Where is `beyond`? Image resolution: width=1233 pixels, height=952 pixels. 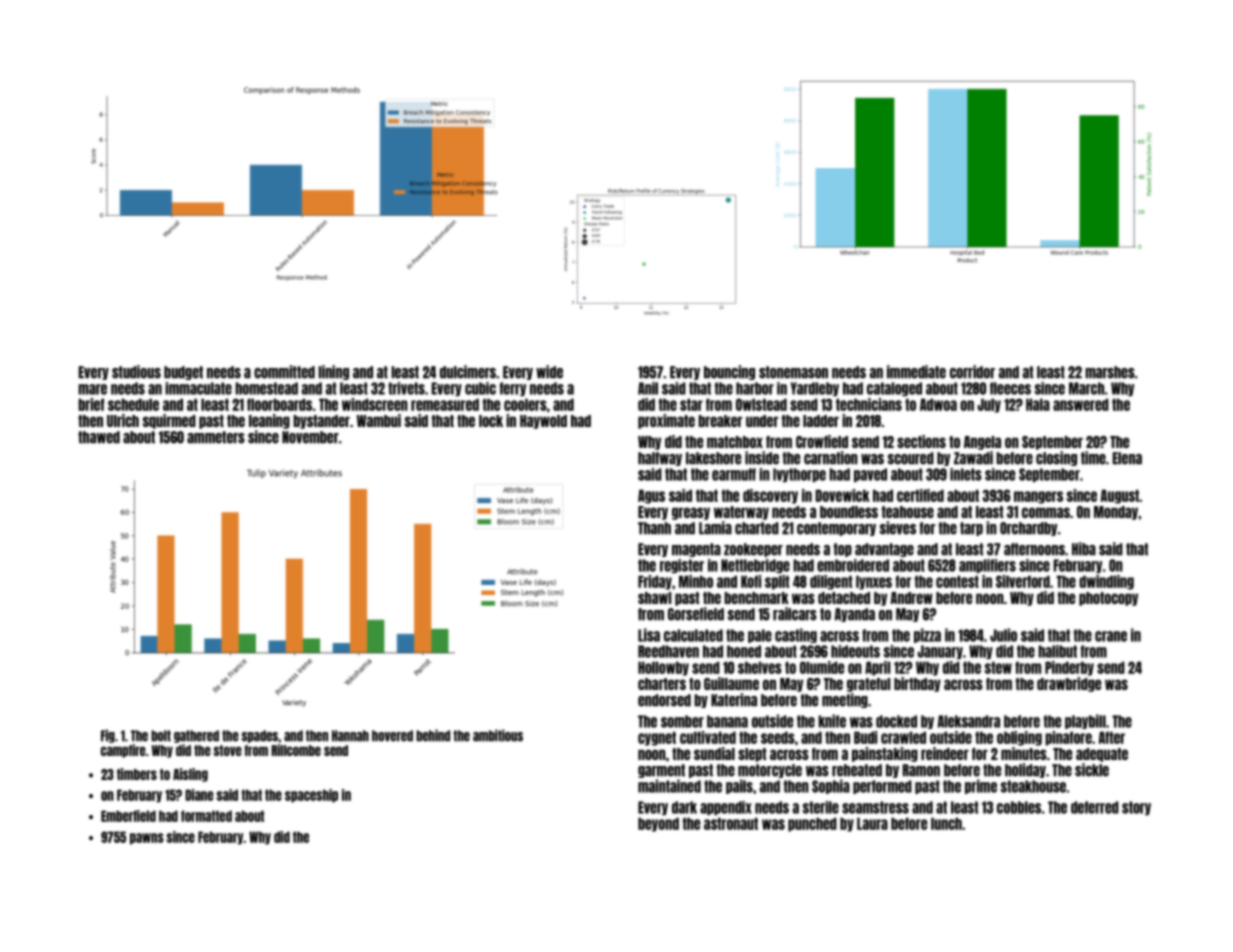
beyond is located at coordinates (658, 824).
